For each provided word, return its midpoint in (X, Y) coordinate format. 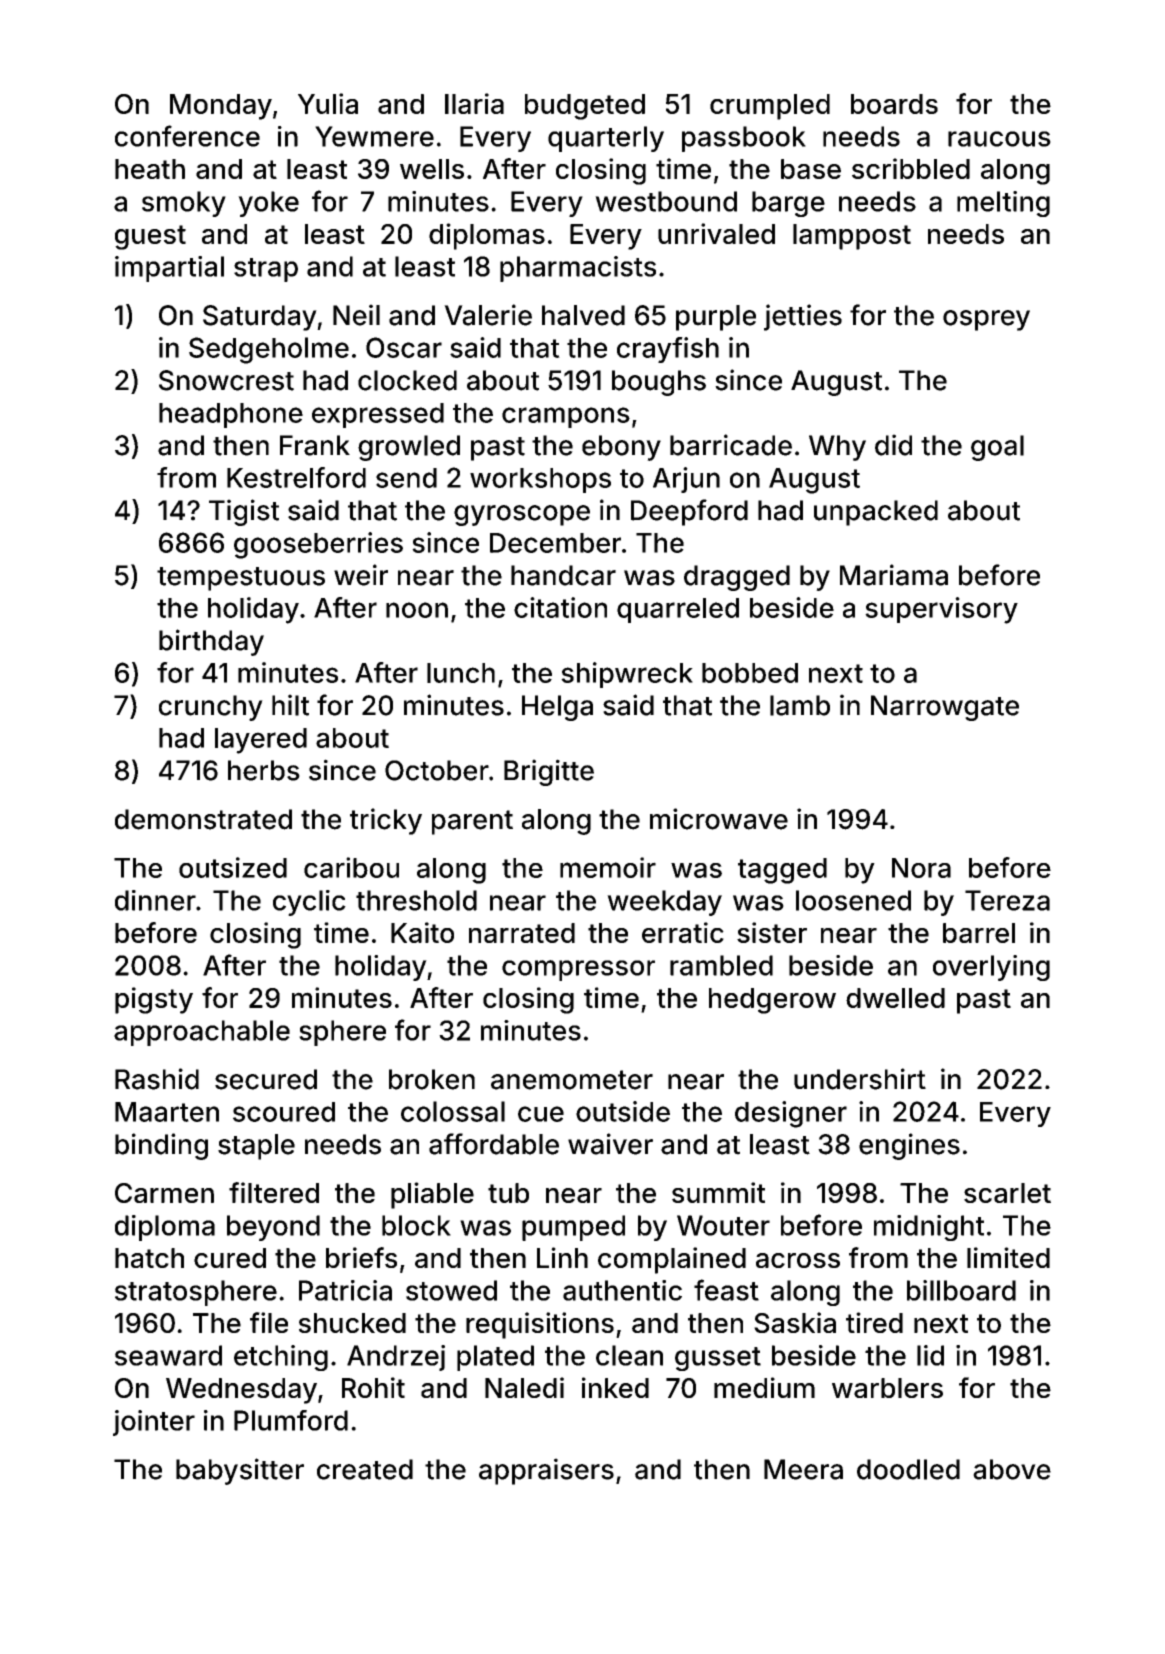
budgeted (585, 107)
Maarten (167, 1112)
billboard (961, 1290)
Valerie (488, 315)
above (1012, 1469)
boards (894, 104)
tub (508, 1193)
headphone (231, 415)
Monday (221, 107)
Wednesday (241, 1391)
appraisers (546, 1471)
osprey (986, 320)
